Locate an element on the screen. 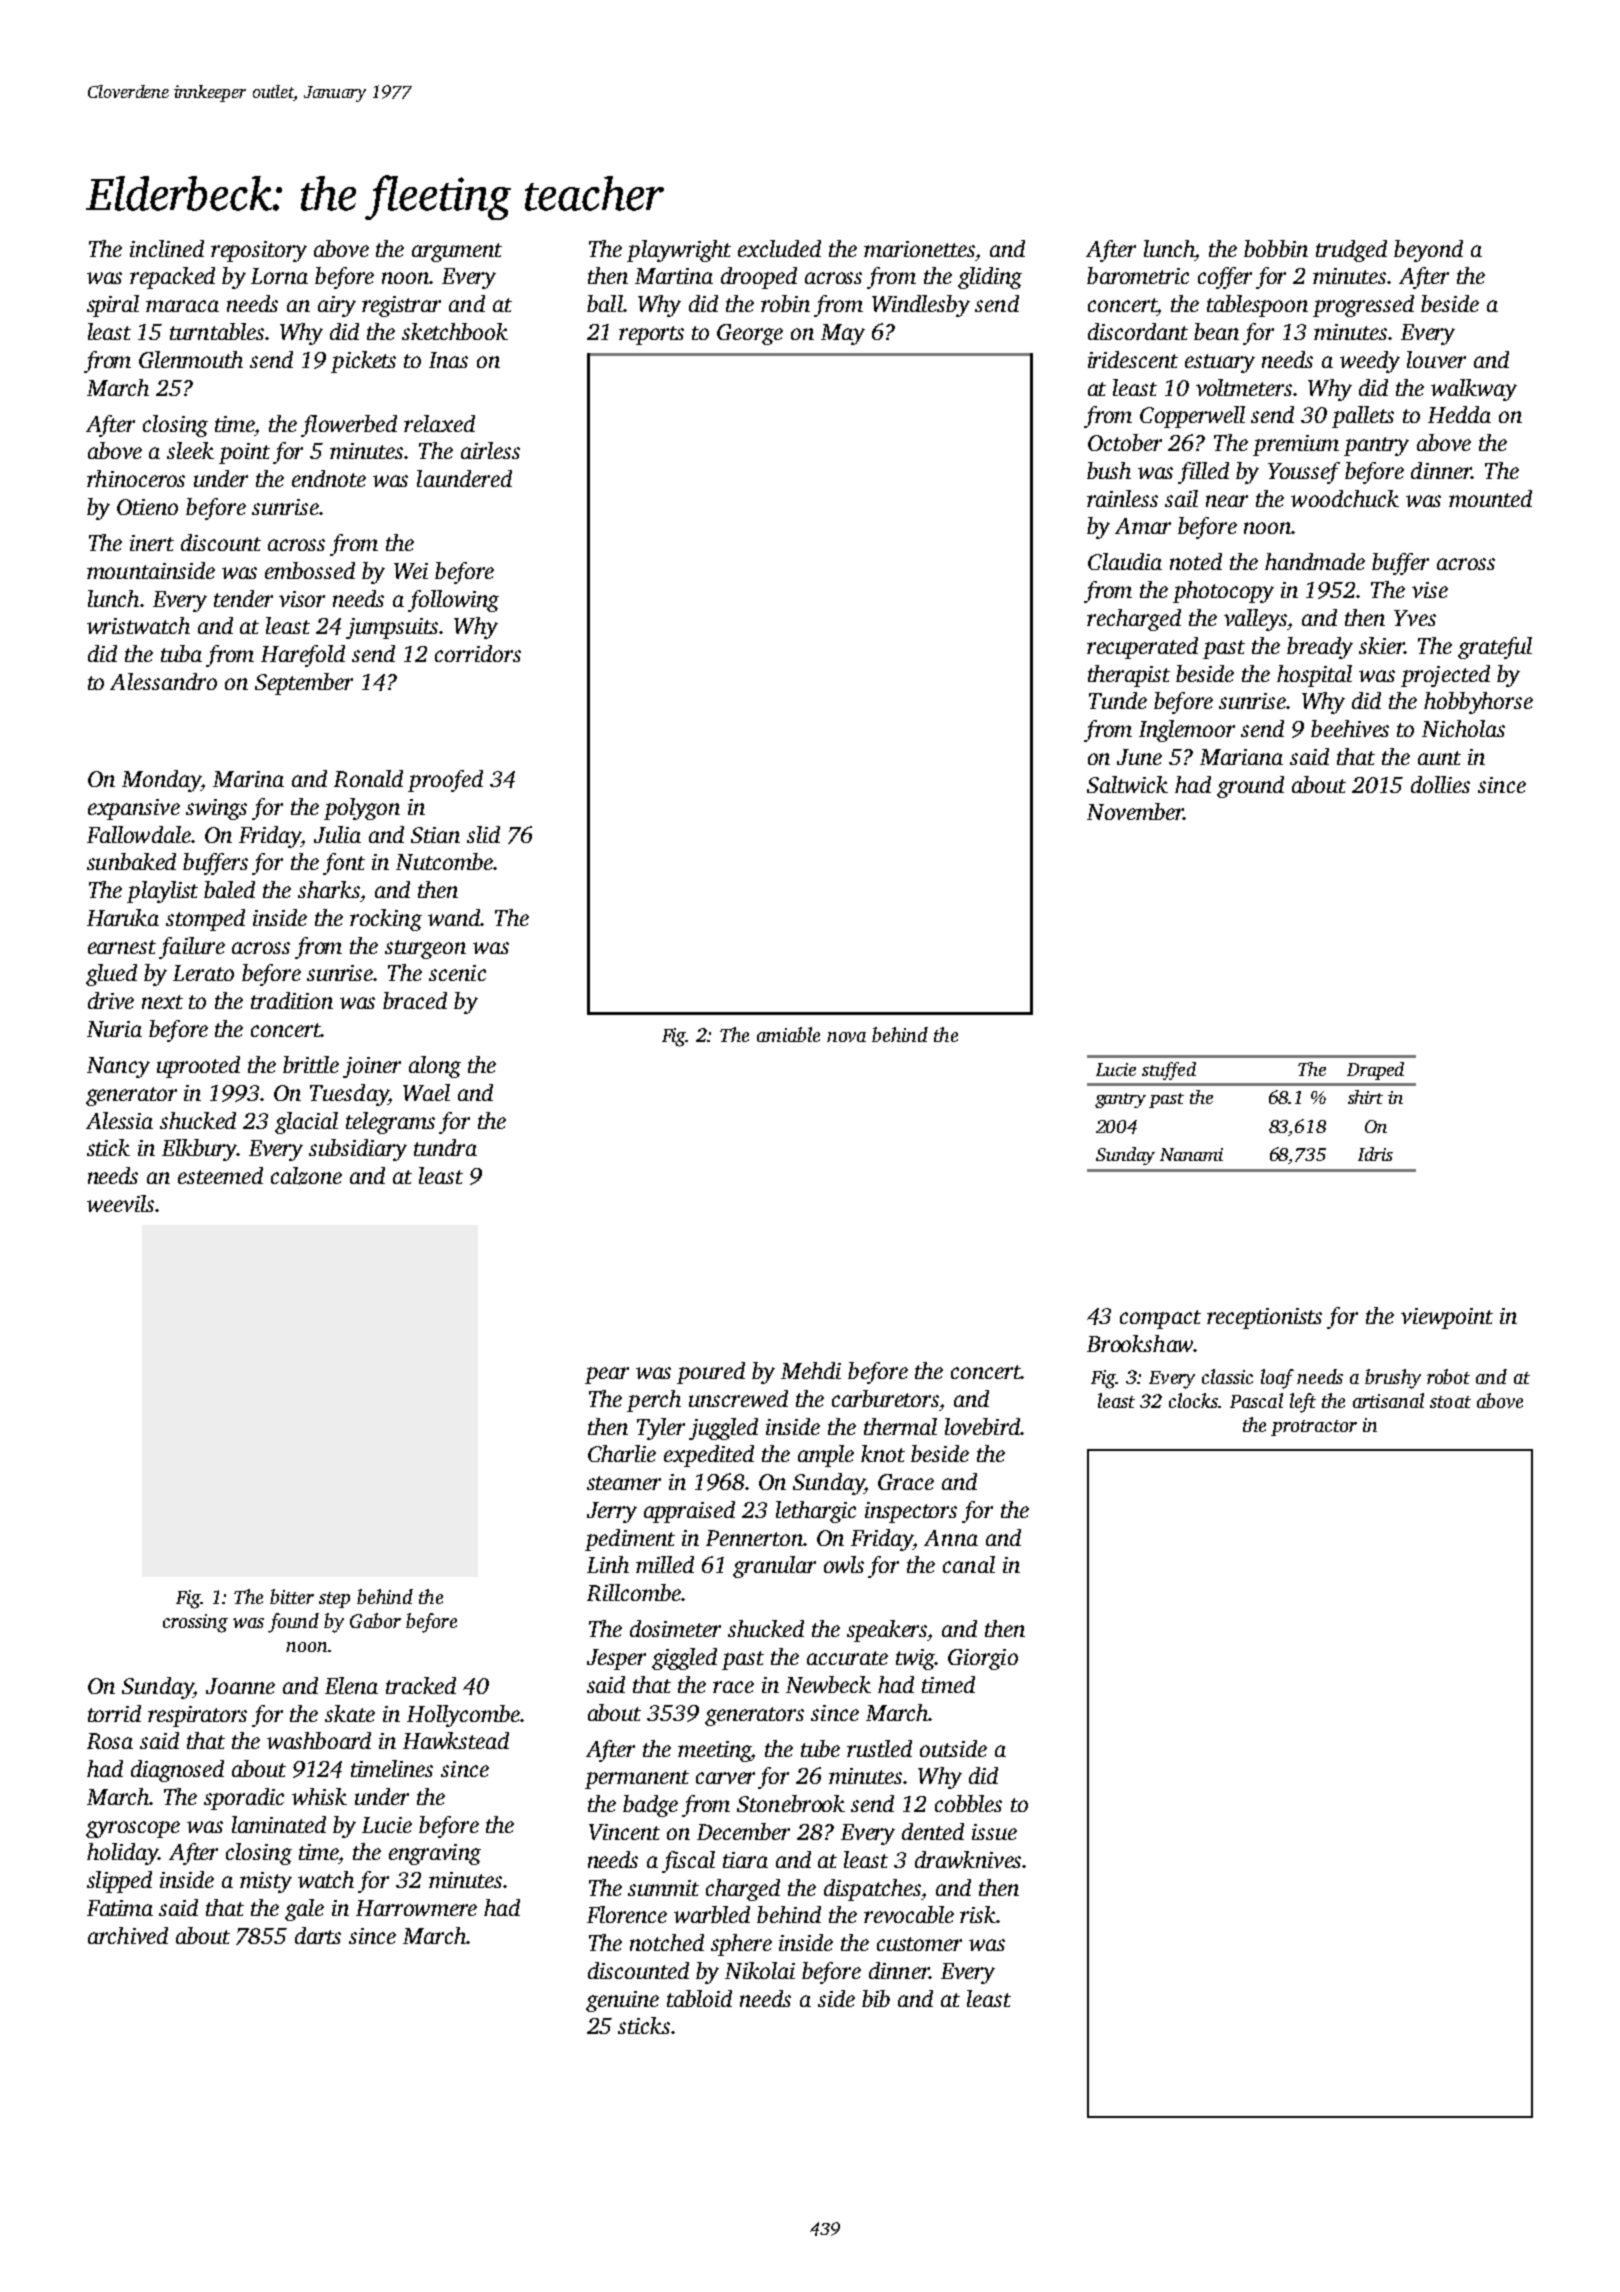 This screenshot has width=1620, height=2292. hobbyhorse is located at coordinates (1478, 703).
